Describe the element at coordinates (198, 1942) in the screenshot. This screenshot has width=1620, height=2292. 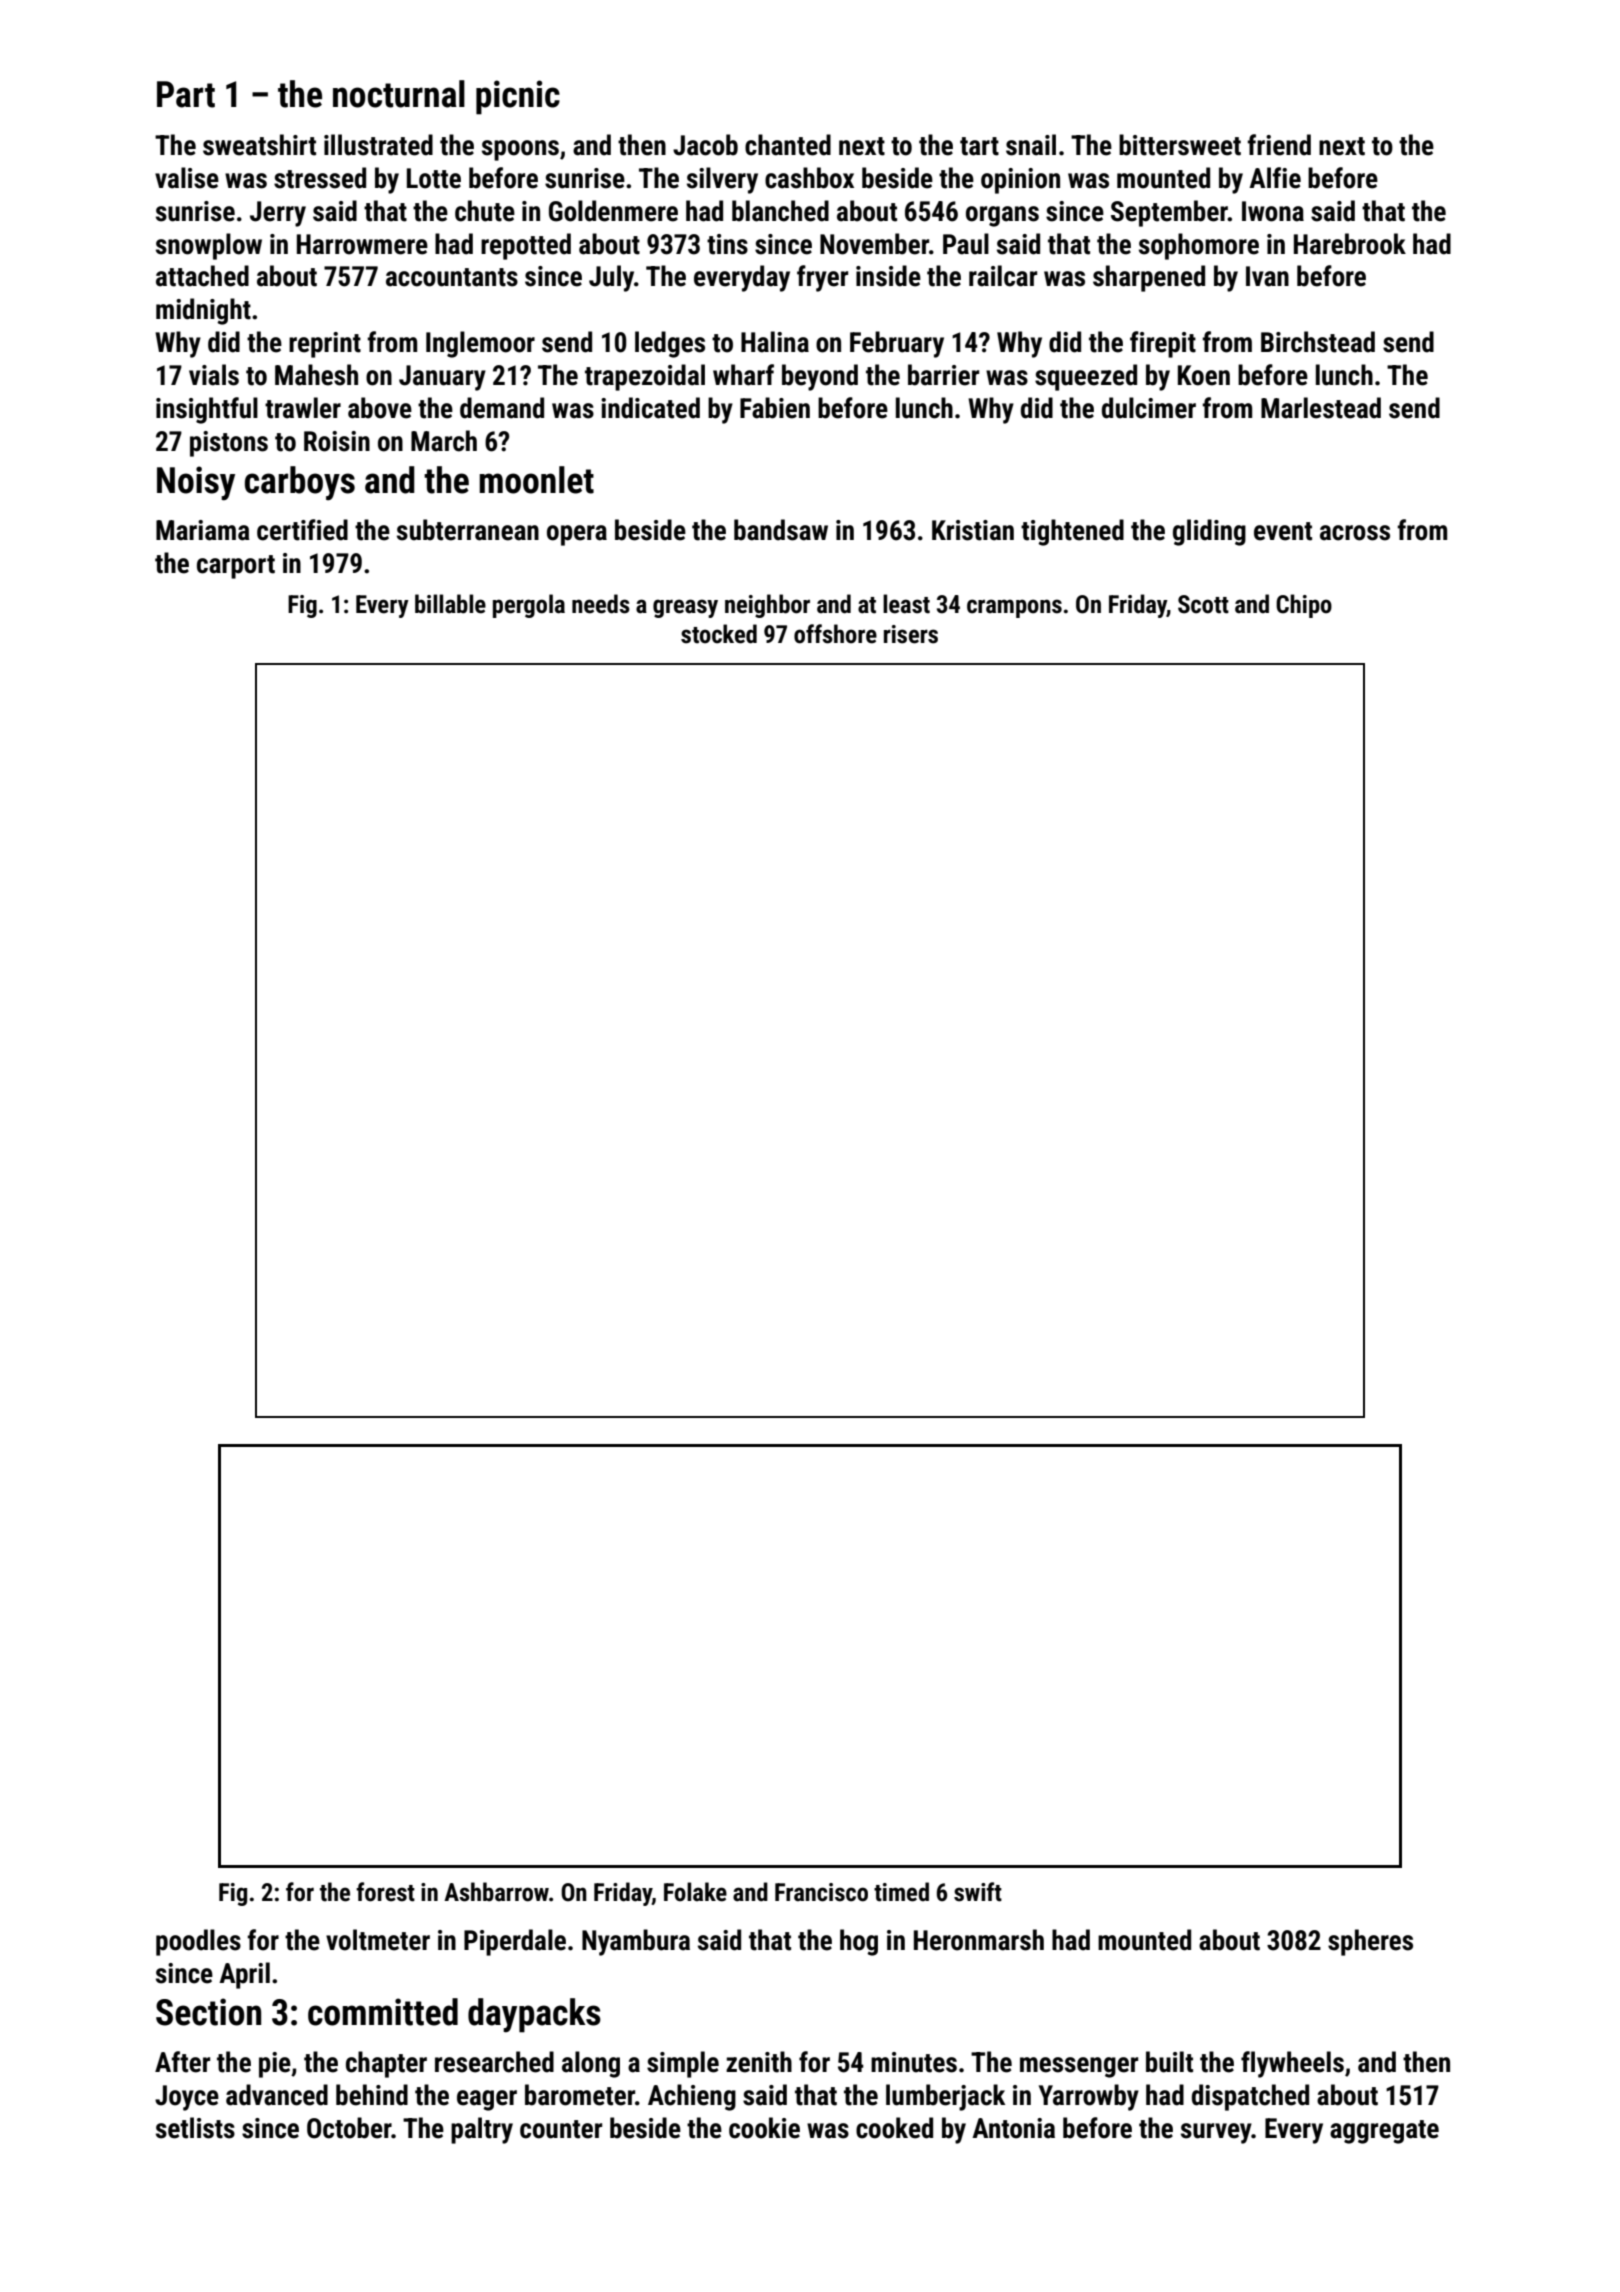
I see `poodles` at that location.
